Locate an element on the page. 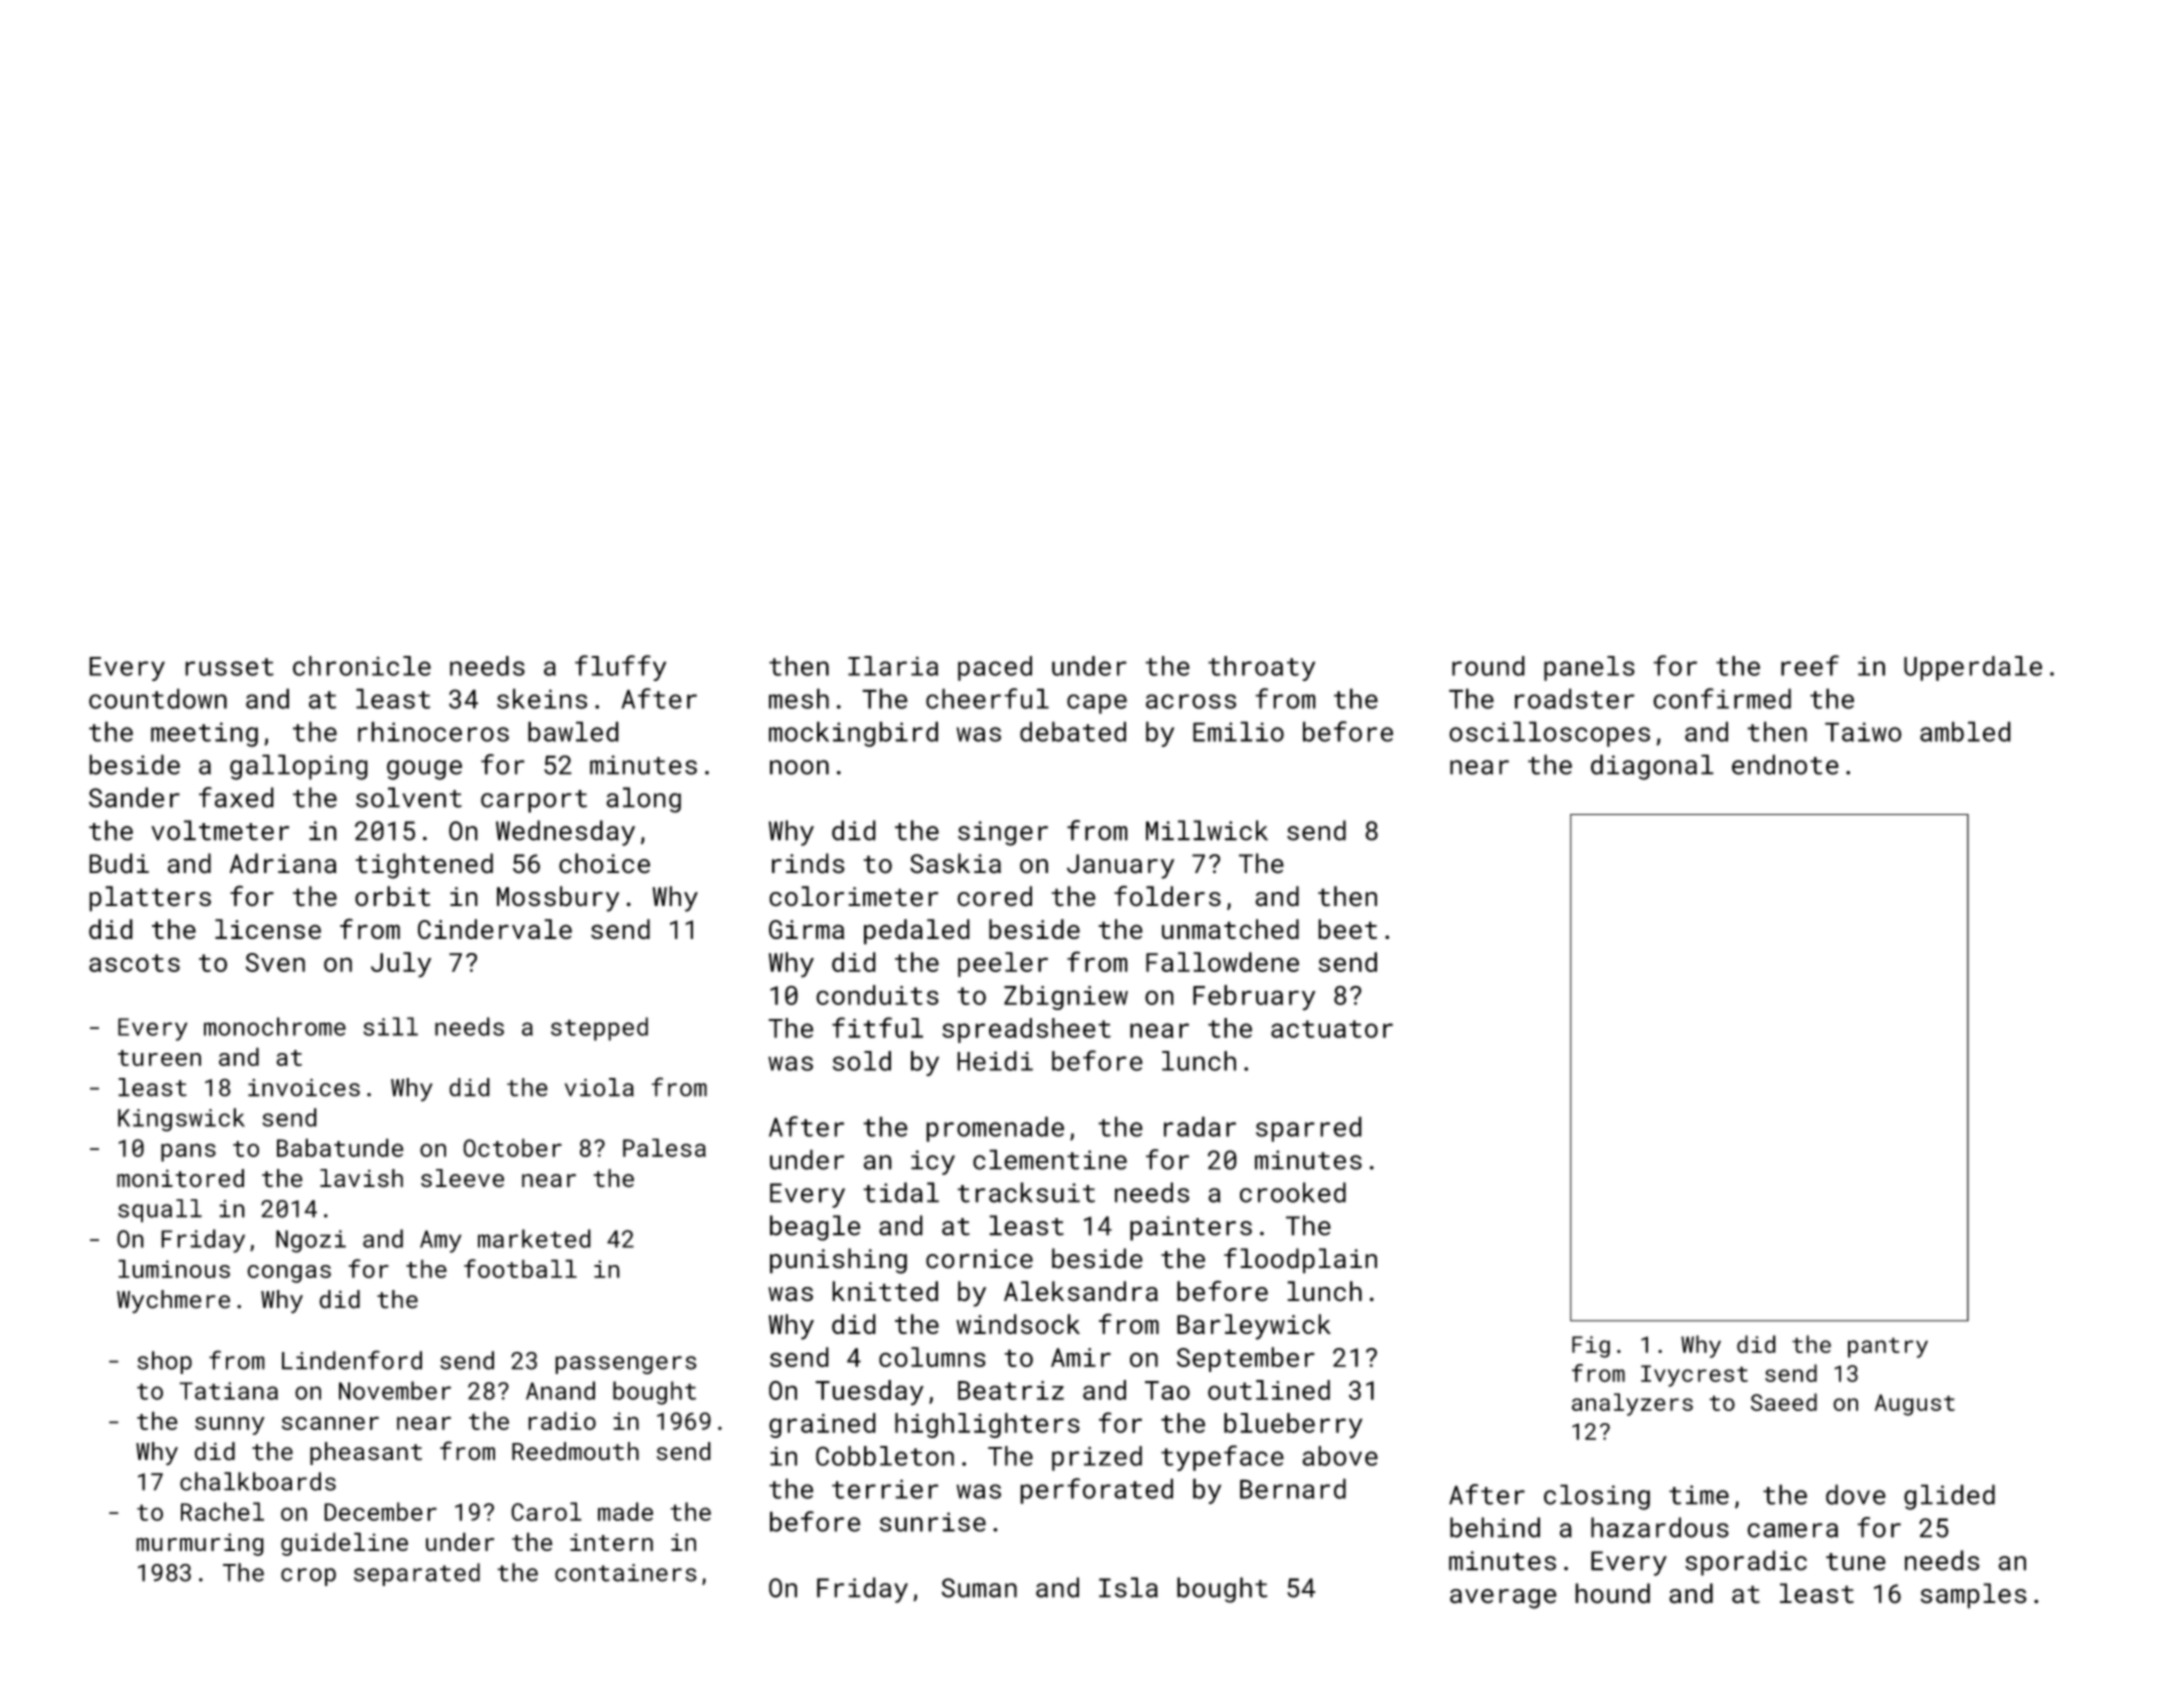 Image resolution: width=2178 pixels, height=1683 pixels. sold is located at coordinates (862, 1061).
